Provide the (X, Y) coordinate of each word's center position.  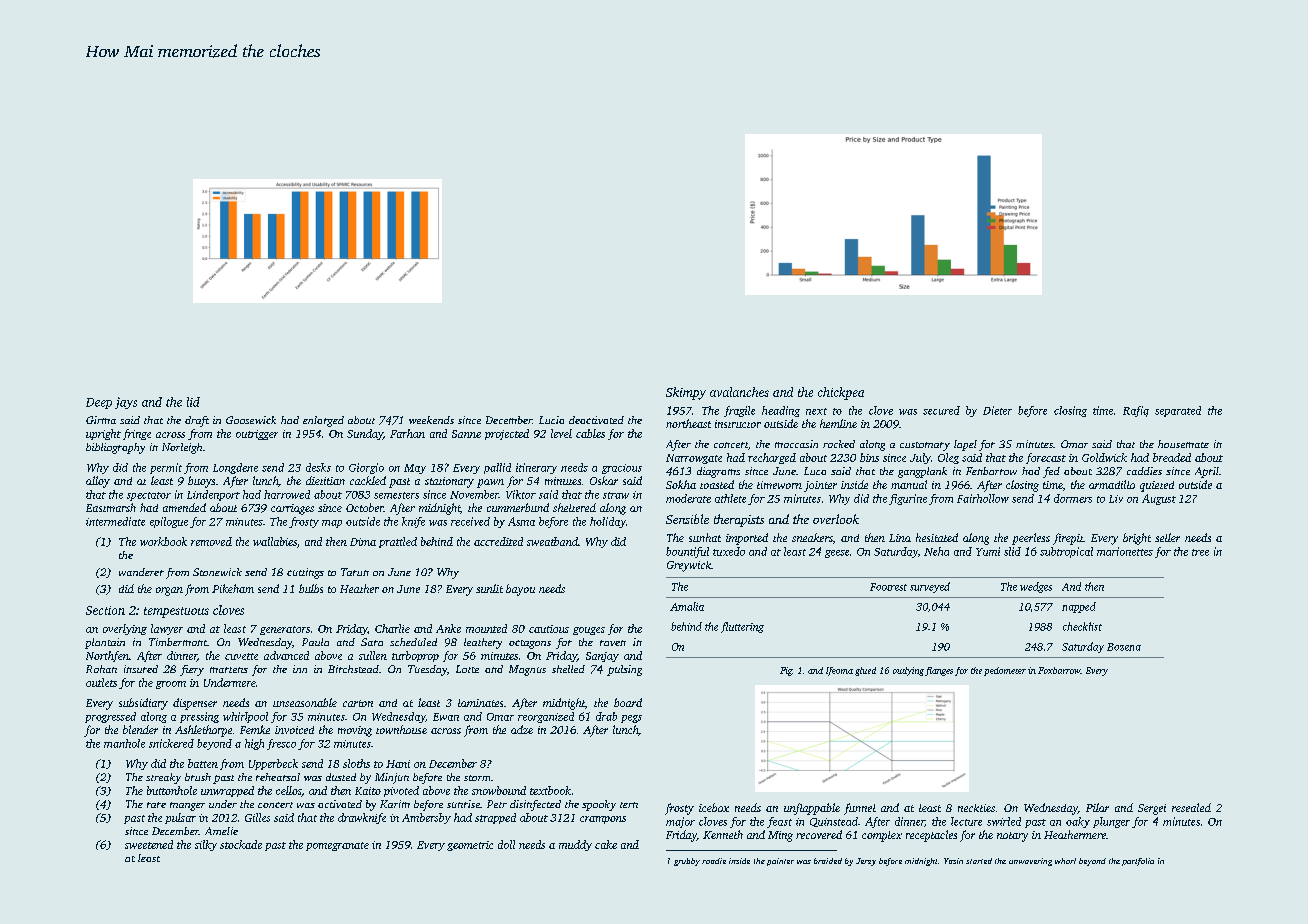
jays (126, 403)
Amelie (221, 831)
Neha (936, 551)
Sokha (681, 484)
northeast (688, 423)
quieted (1157, 486)
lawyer (167, 629)
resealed (1191, 807)
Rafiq (1136, 411)
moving (355, 731)
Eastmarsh (111, 507)
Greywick (689, 566)
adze (522, 729)
